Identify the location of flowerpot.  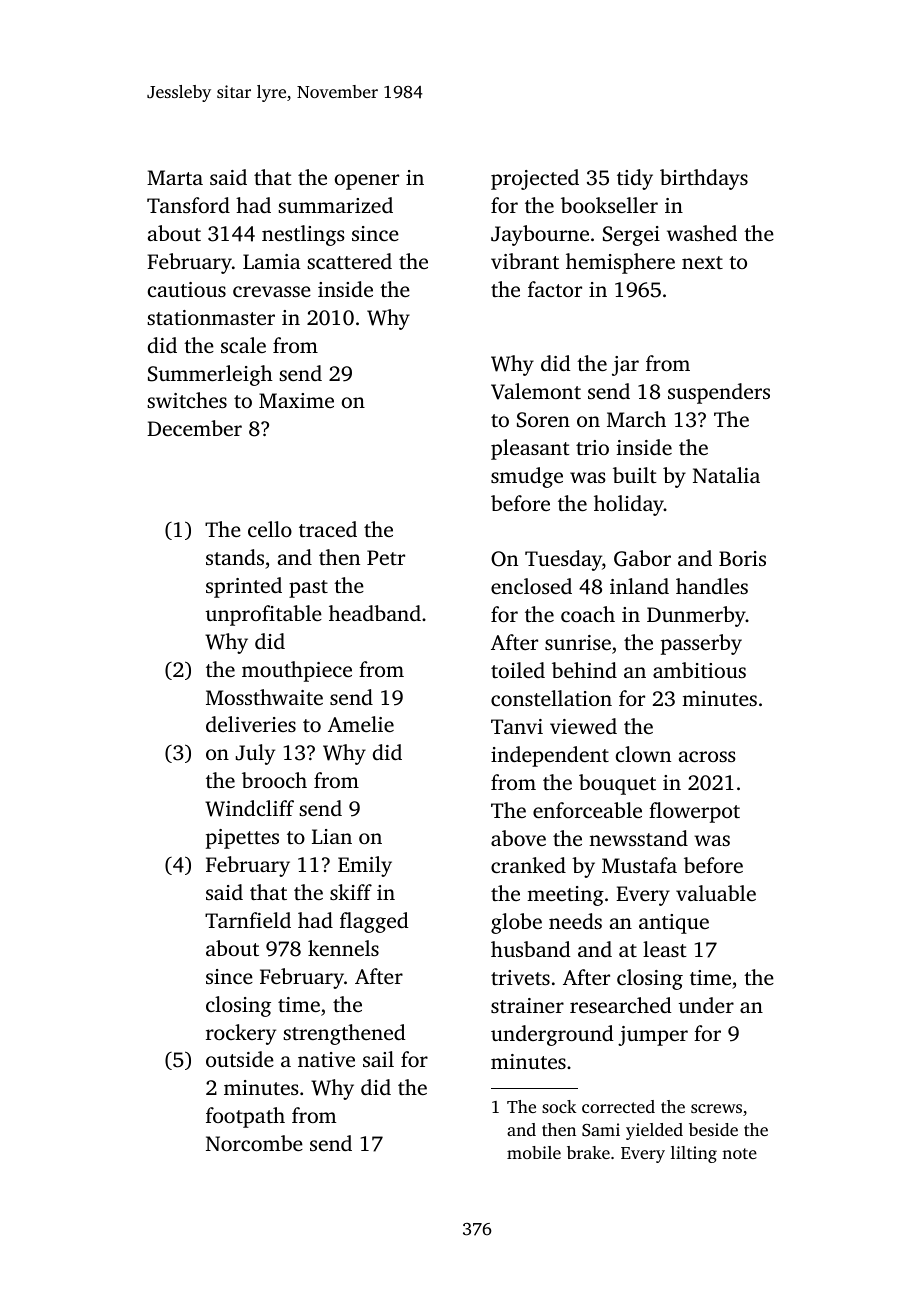
(694, 812).
